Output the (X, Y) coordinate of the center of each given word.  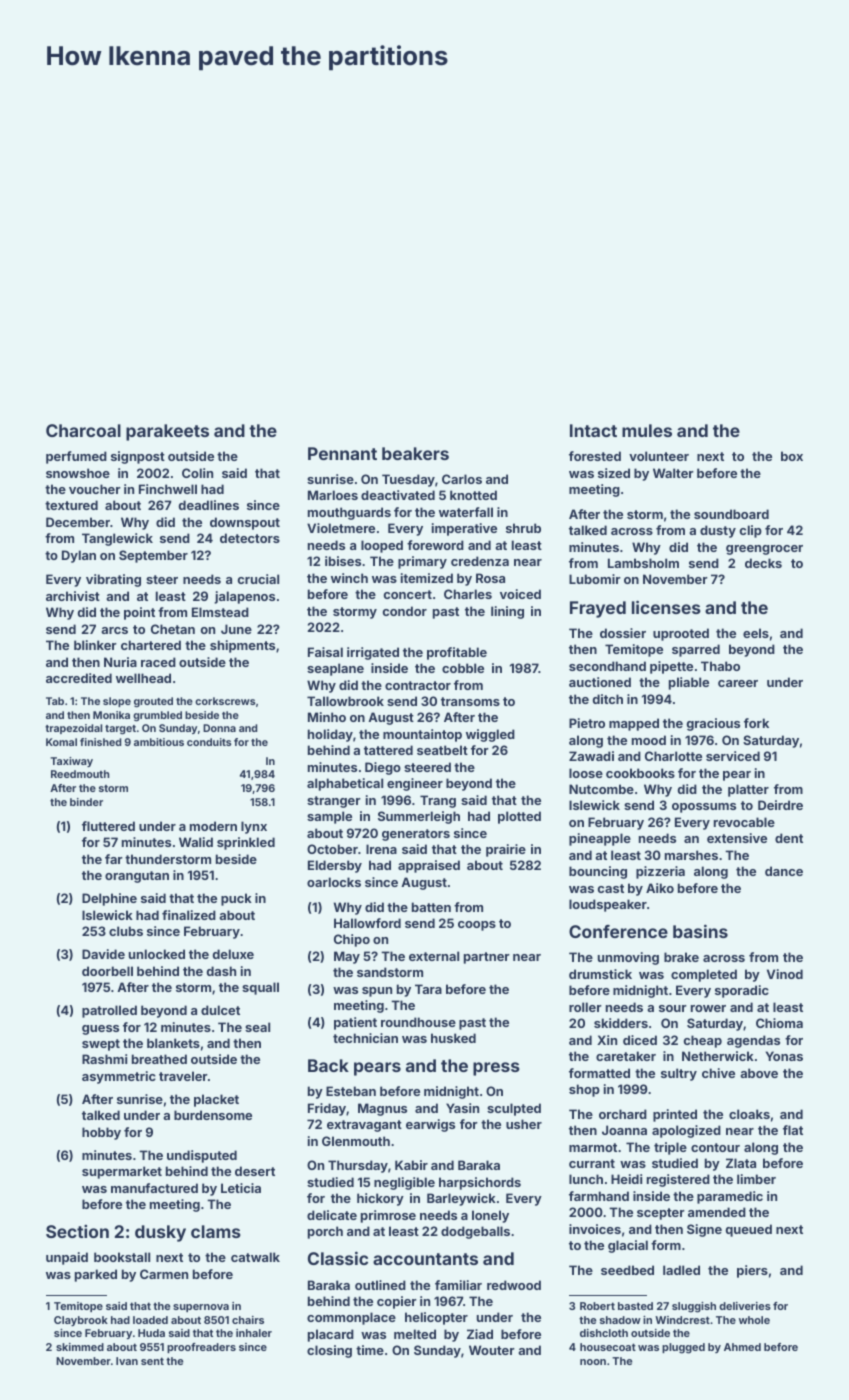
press (496, 1069)
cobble (463, 668)
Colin (197, 473)
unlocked (157, 954)
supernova (201, 1308)
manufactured (154, 1188)
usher (524, 1124)
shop (584, 1090)
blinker (95, 645)
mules (647, 430)
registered (678, 1180)
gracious (713, 724)
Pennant (342, 453)
